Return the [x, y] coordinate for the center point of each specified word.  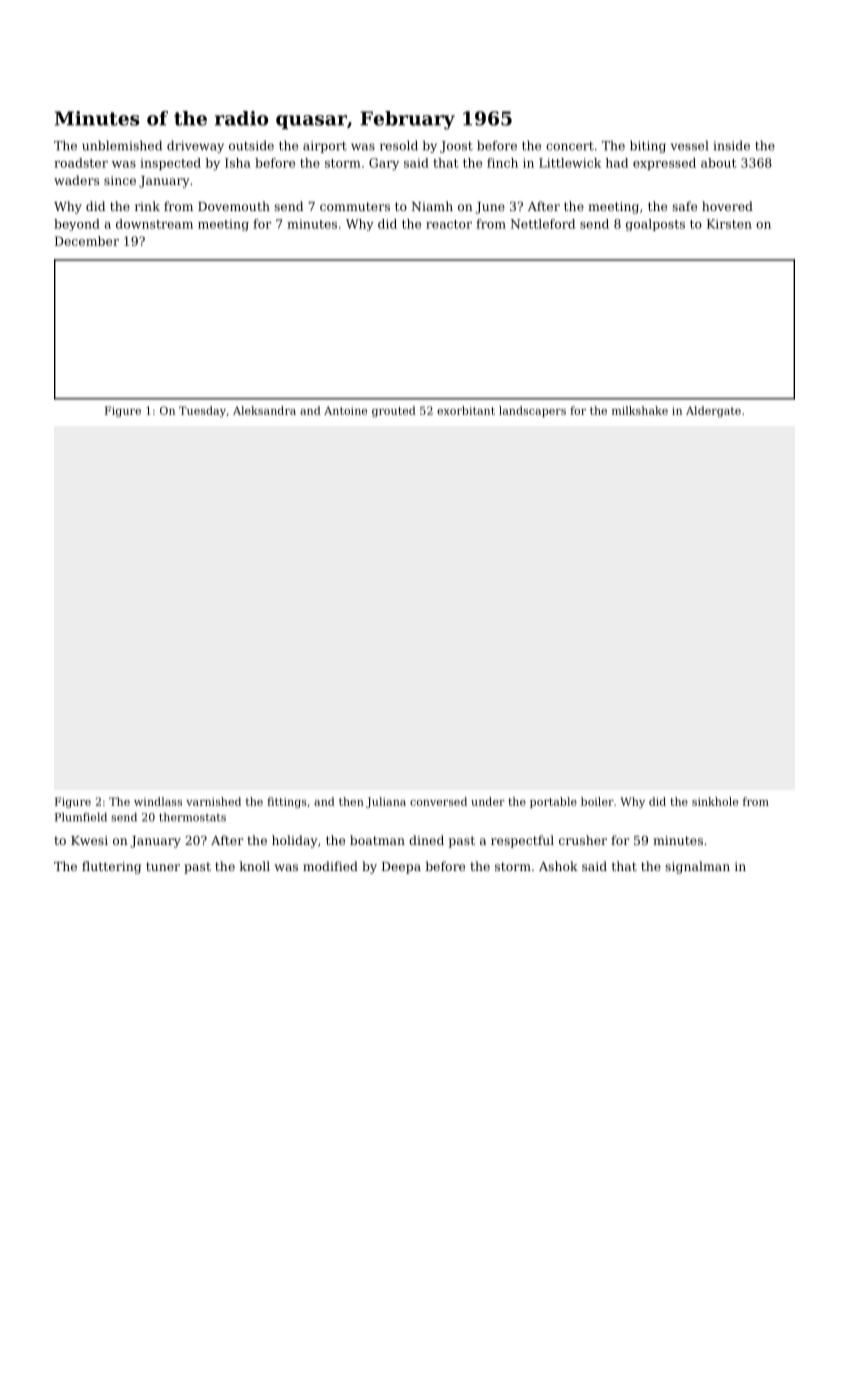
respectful [522, 841]
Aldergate [713, 411]
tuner [163, 866]
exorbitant [466, 410]
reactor [449, 224]
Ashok [558, 866]
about [719, 163]
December [87, 241]
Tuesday [202, 411]
